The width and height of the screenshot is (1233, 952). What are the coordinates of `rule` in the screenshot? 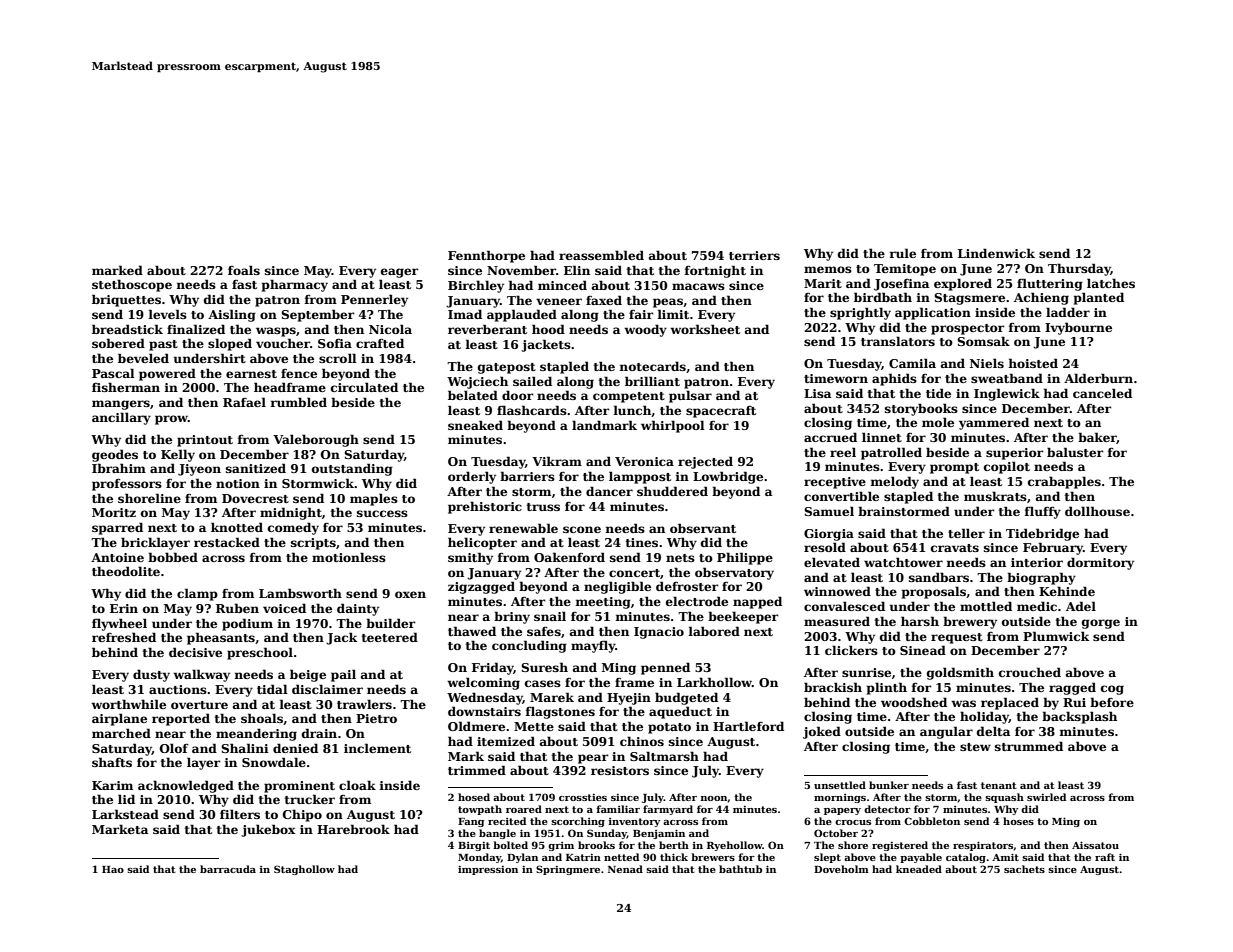 It's located at (902, 253).
